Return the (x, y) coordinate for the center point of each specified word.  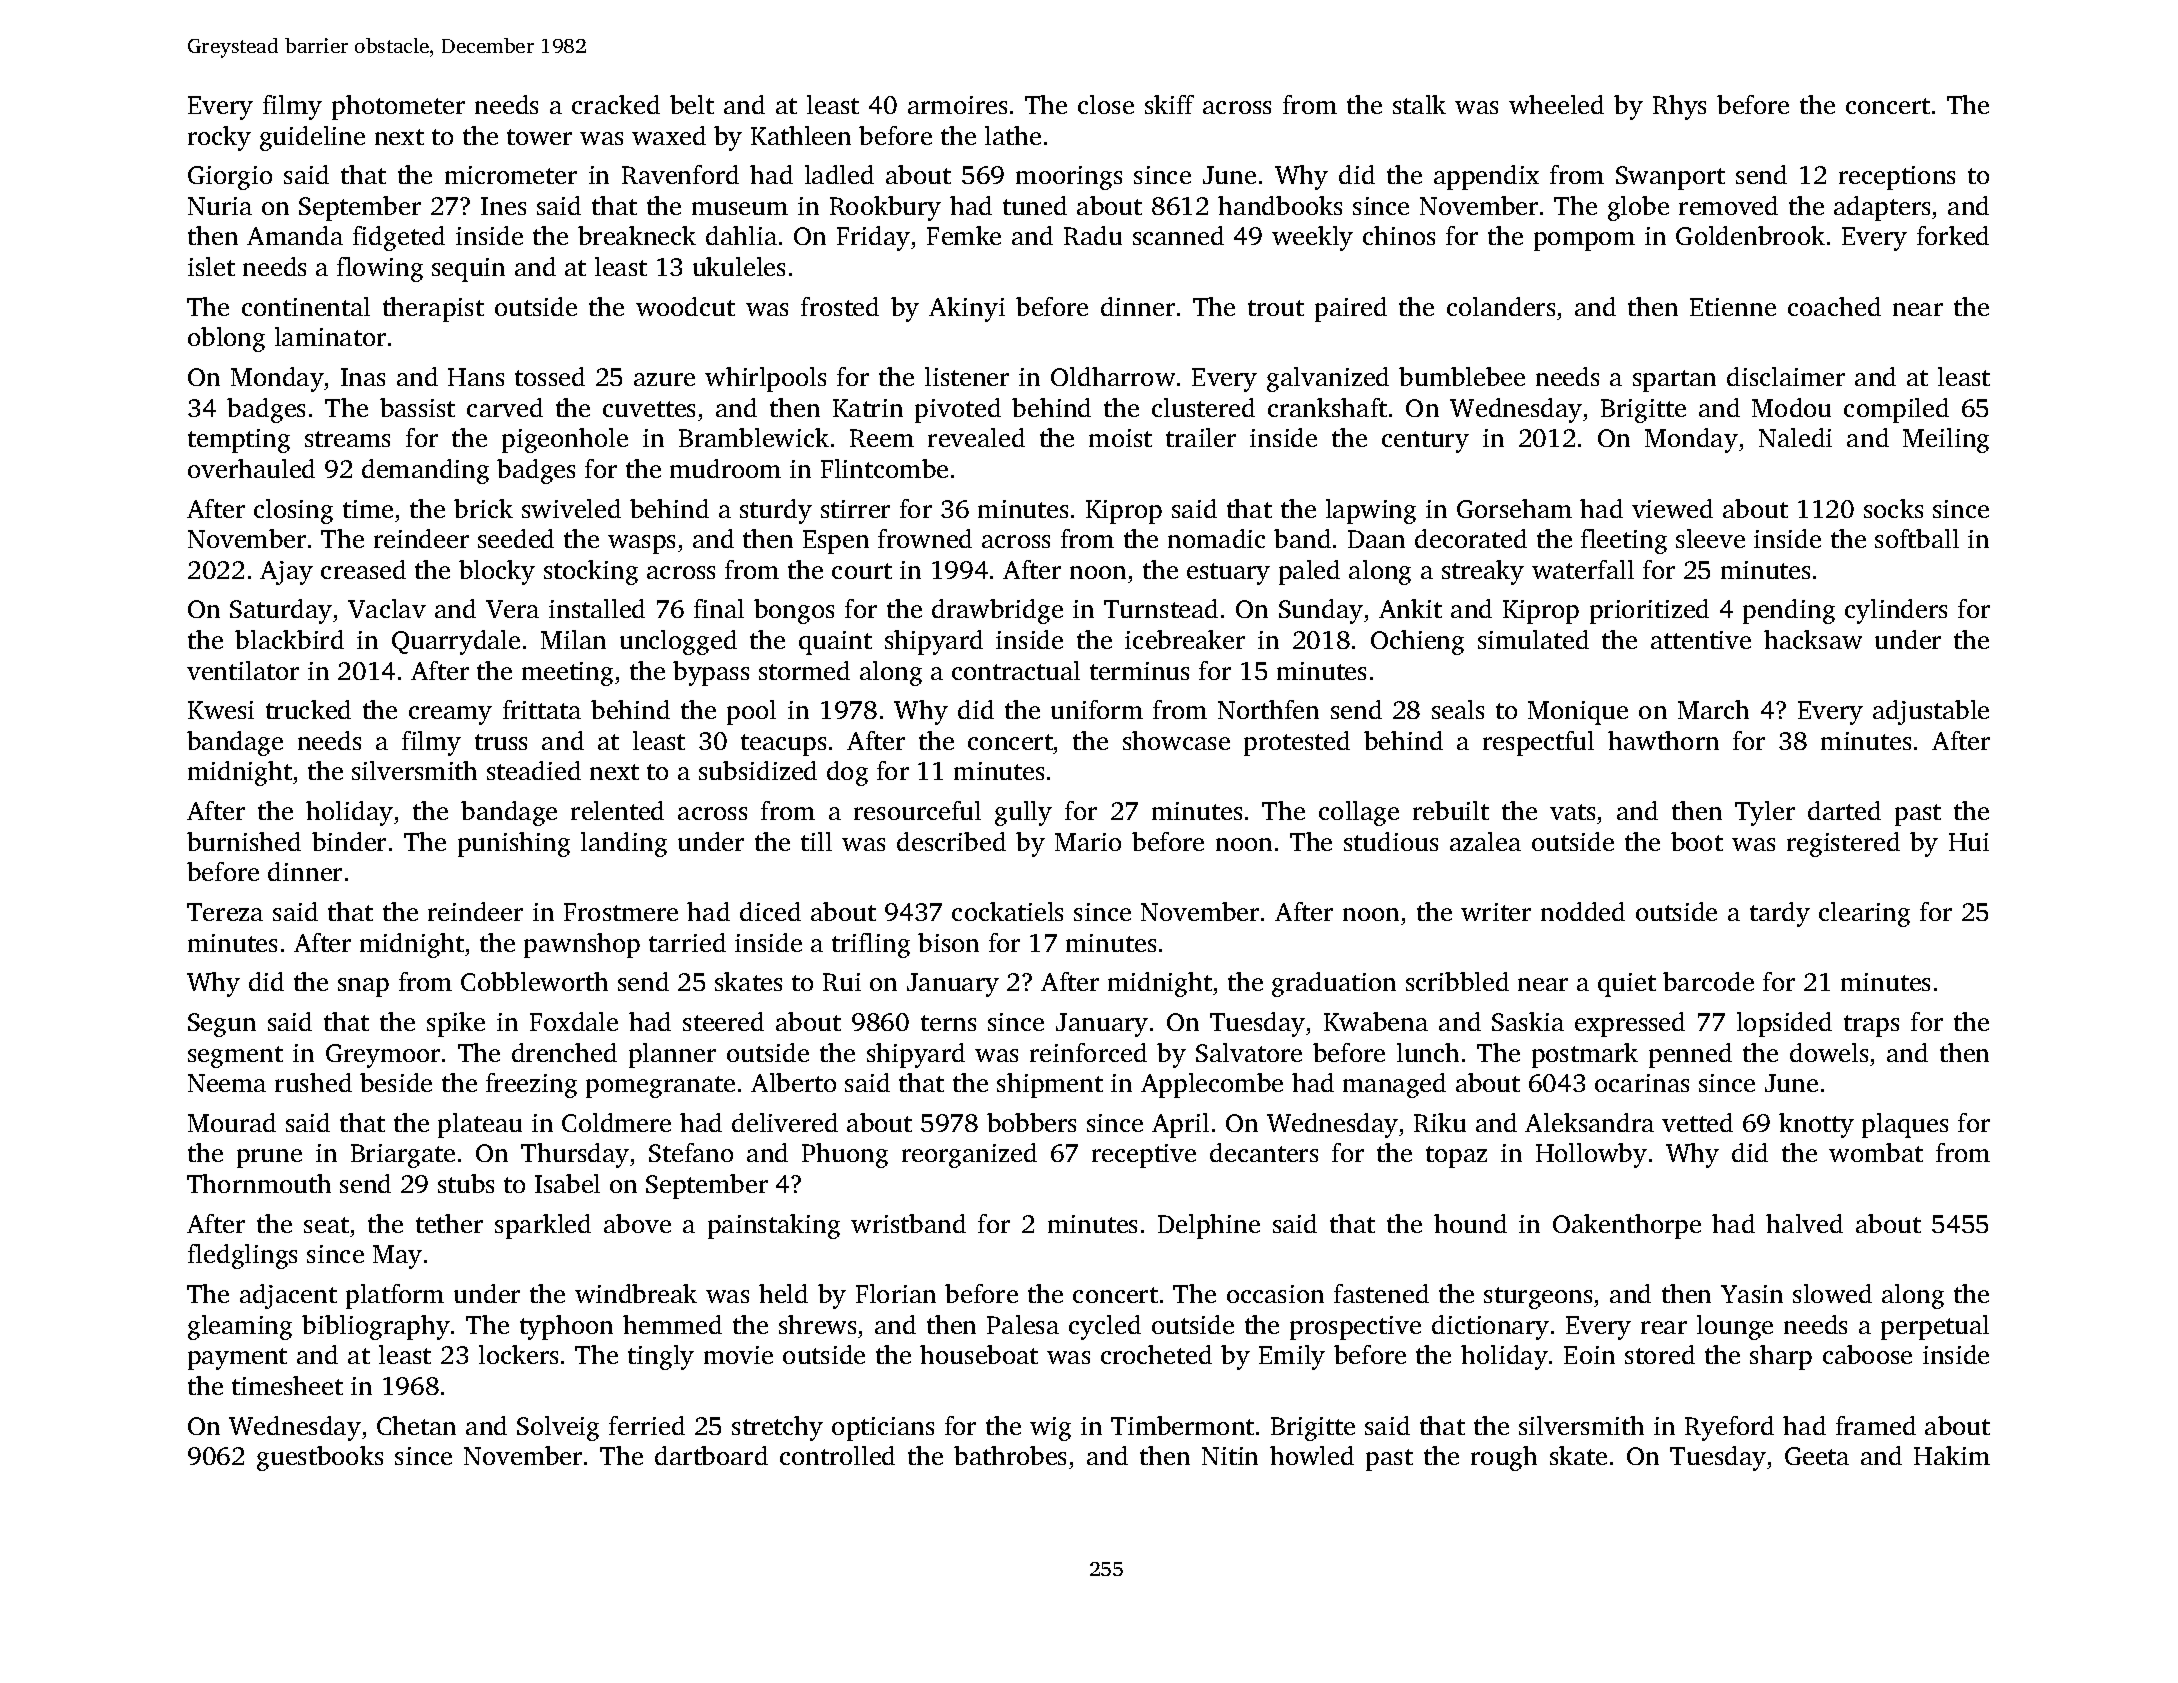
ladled (839, 174)
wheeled (1556, 104)
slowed (1832, 1293)
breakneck (637, 235)
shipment (1050, 1085)
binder (349, 841)
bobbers (1031, 1122)
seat (326, 1225)
